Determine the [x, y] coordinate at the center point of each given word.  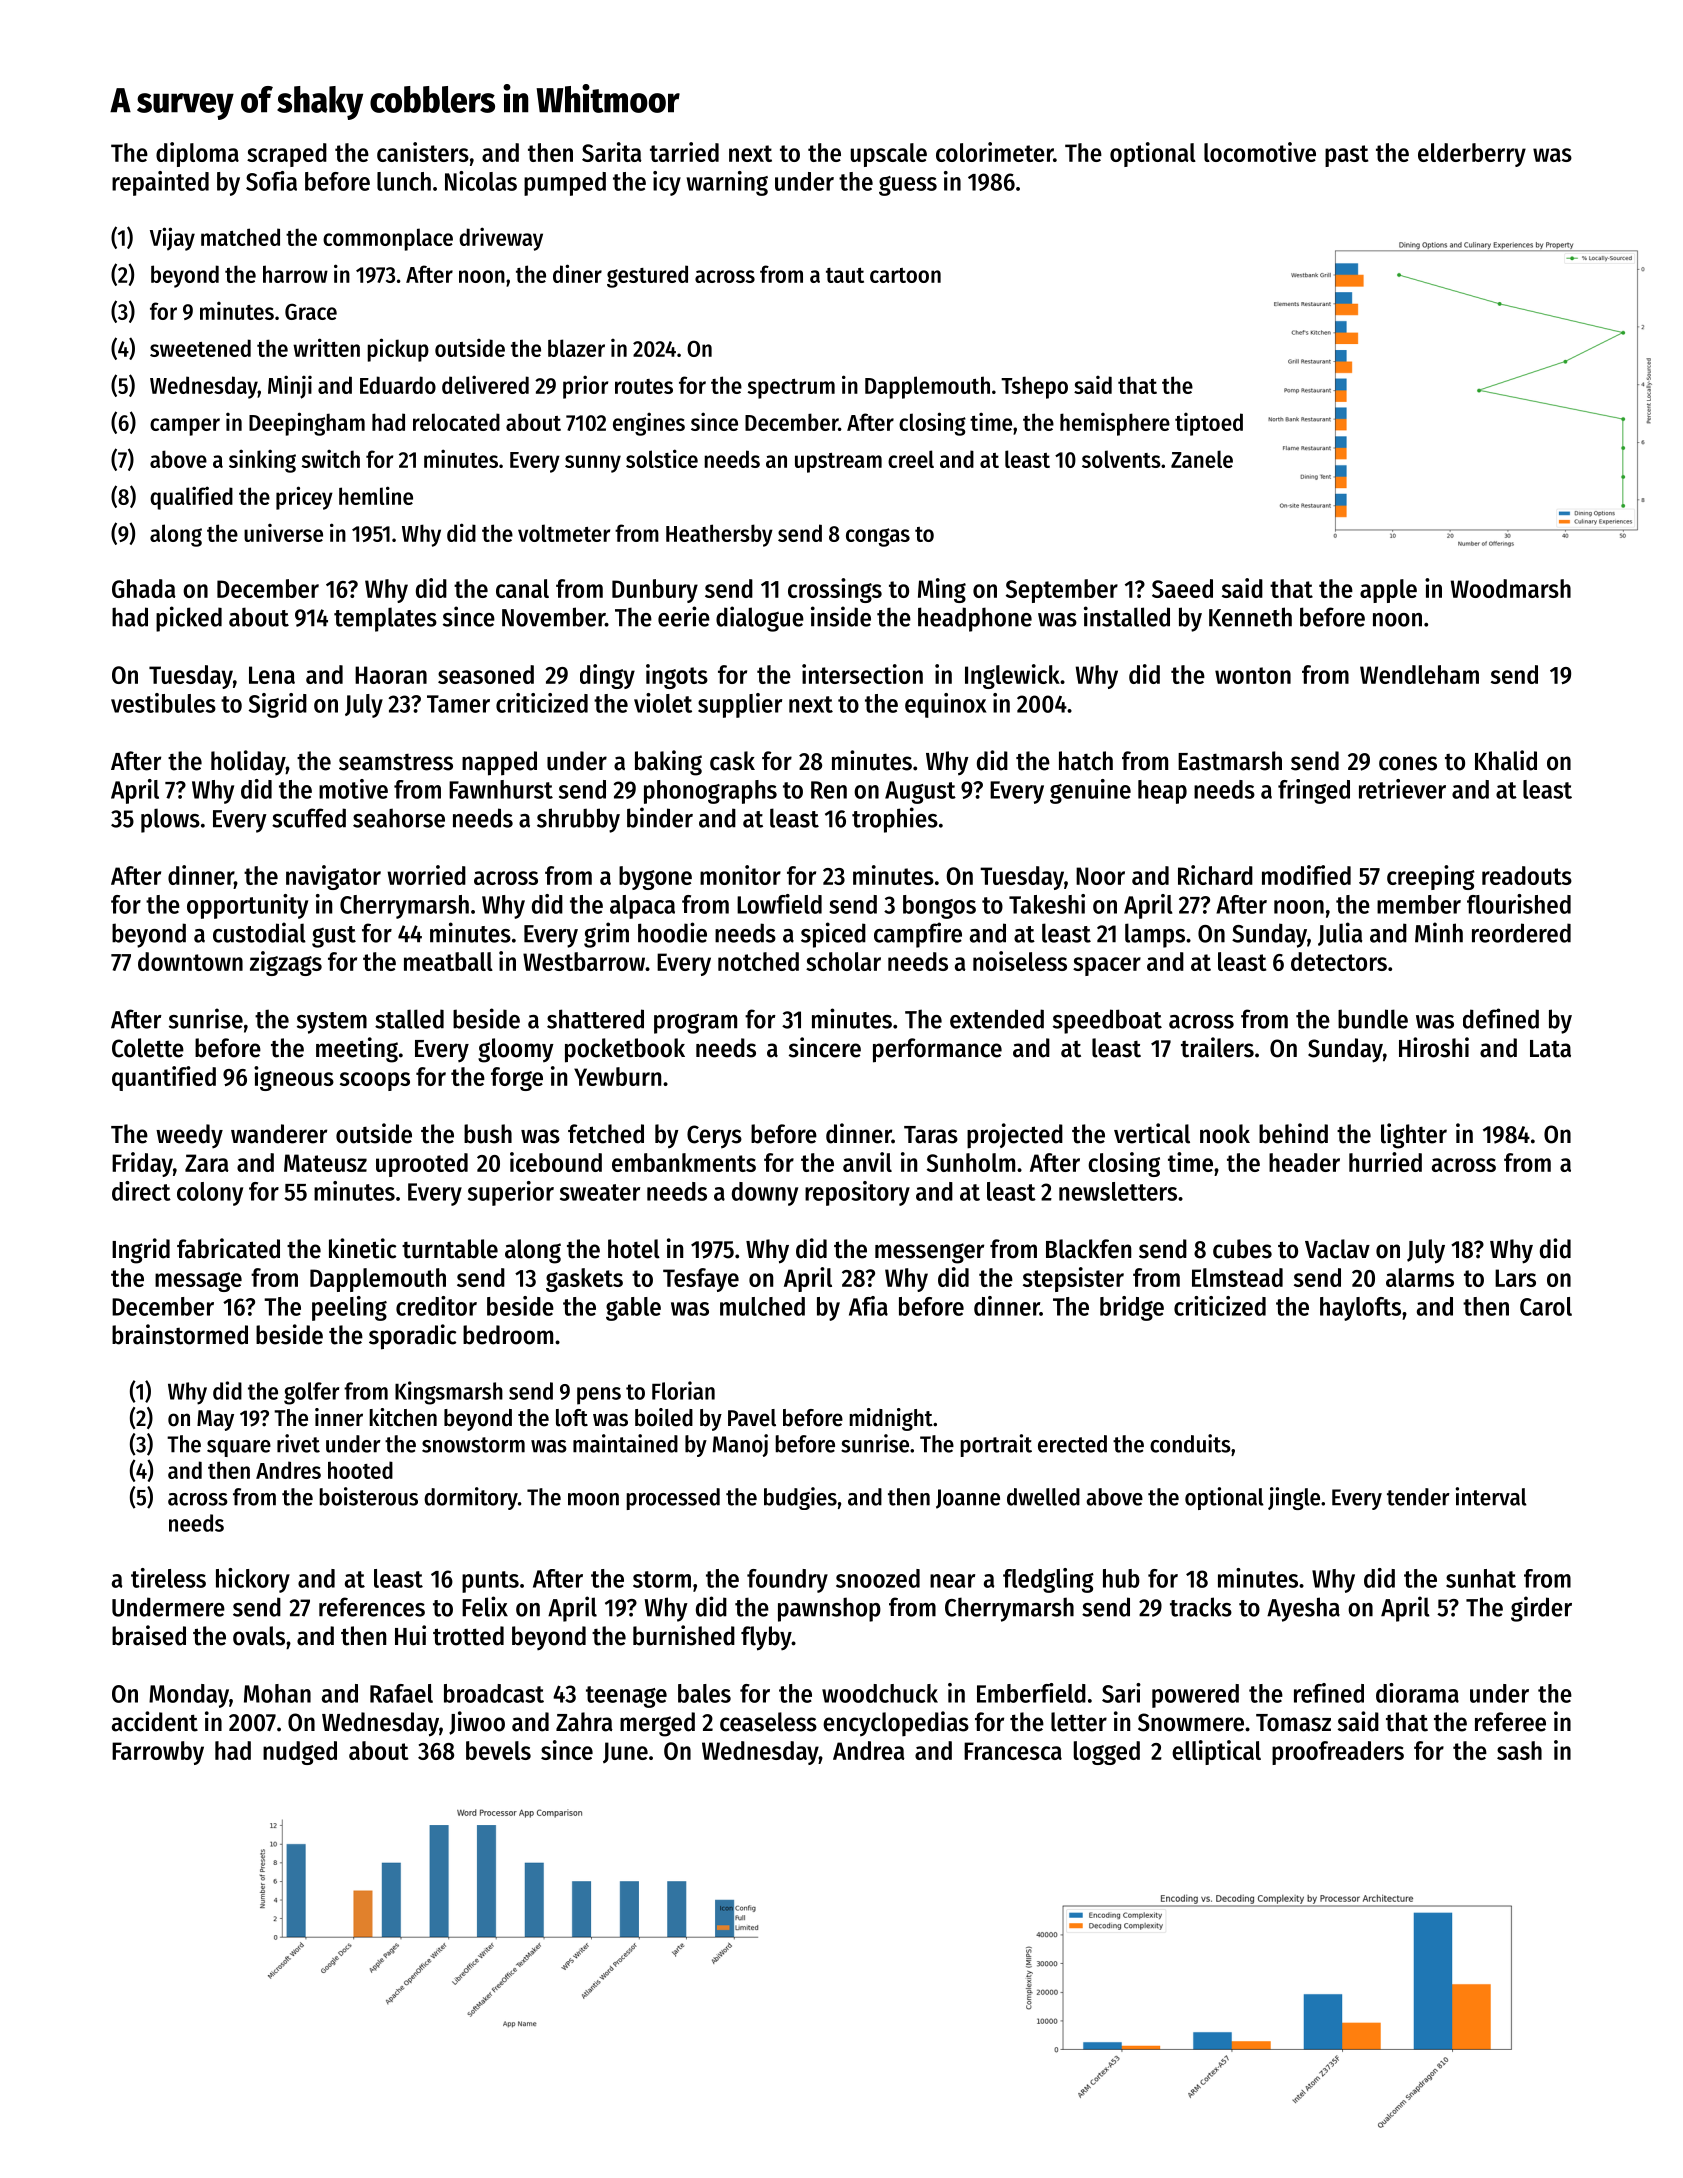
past [1347, 156]
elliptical [1216, 1752]
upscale [889, 155]
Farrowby [158, 1753]
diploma [197, 154]
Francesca [1013, 1751]
